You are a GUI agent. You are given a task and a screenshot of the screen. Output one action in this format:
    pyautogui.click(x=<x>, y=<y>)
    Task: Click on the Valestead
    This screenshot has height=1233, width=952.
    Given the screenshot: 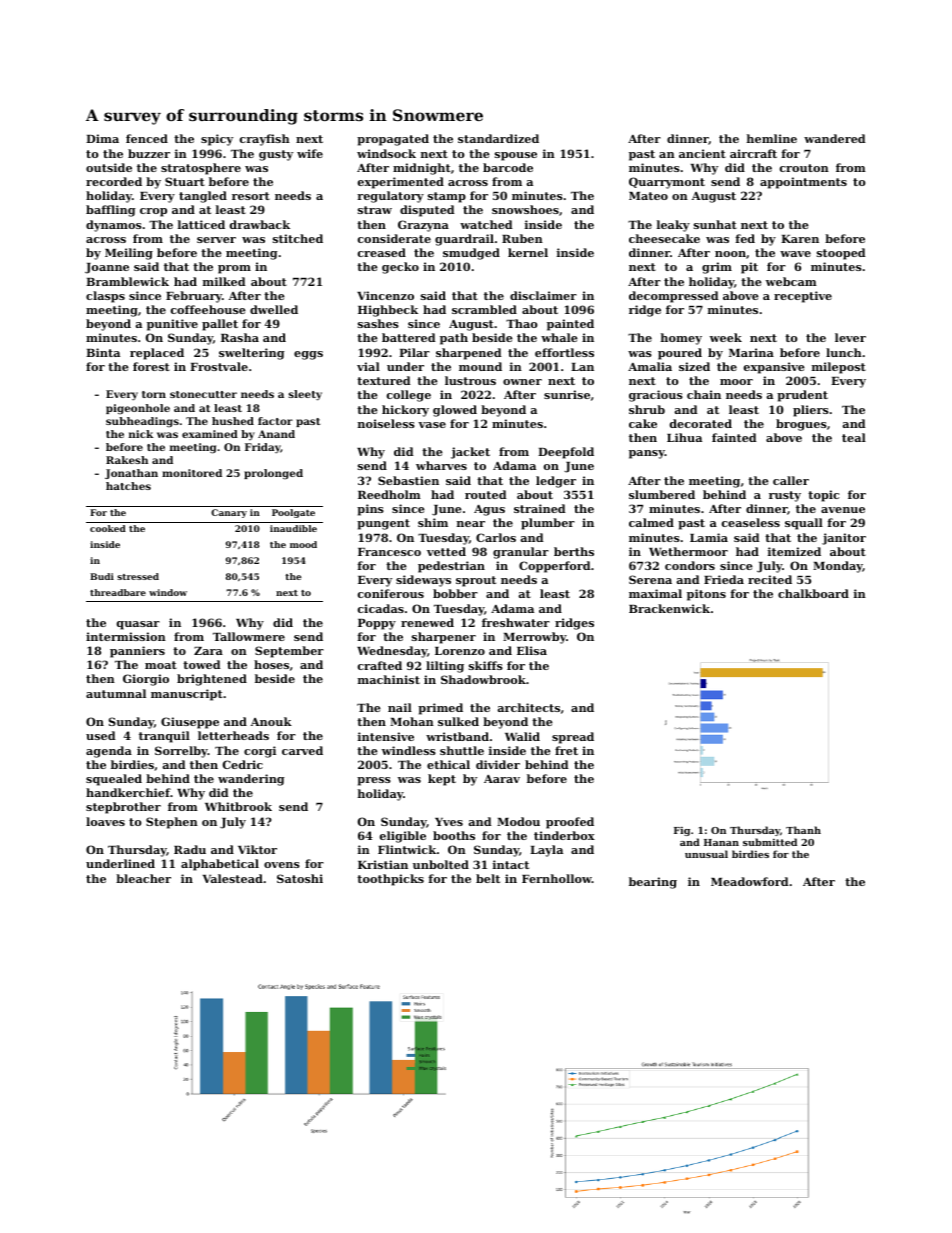 What is the action you would take?
    pyautogui.click(x=233, y=878)
